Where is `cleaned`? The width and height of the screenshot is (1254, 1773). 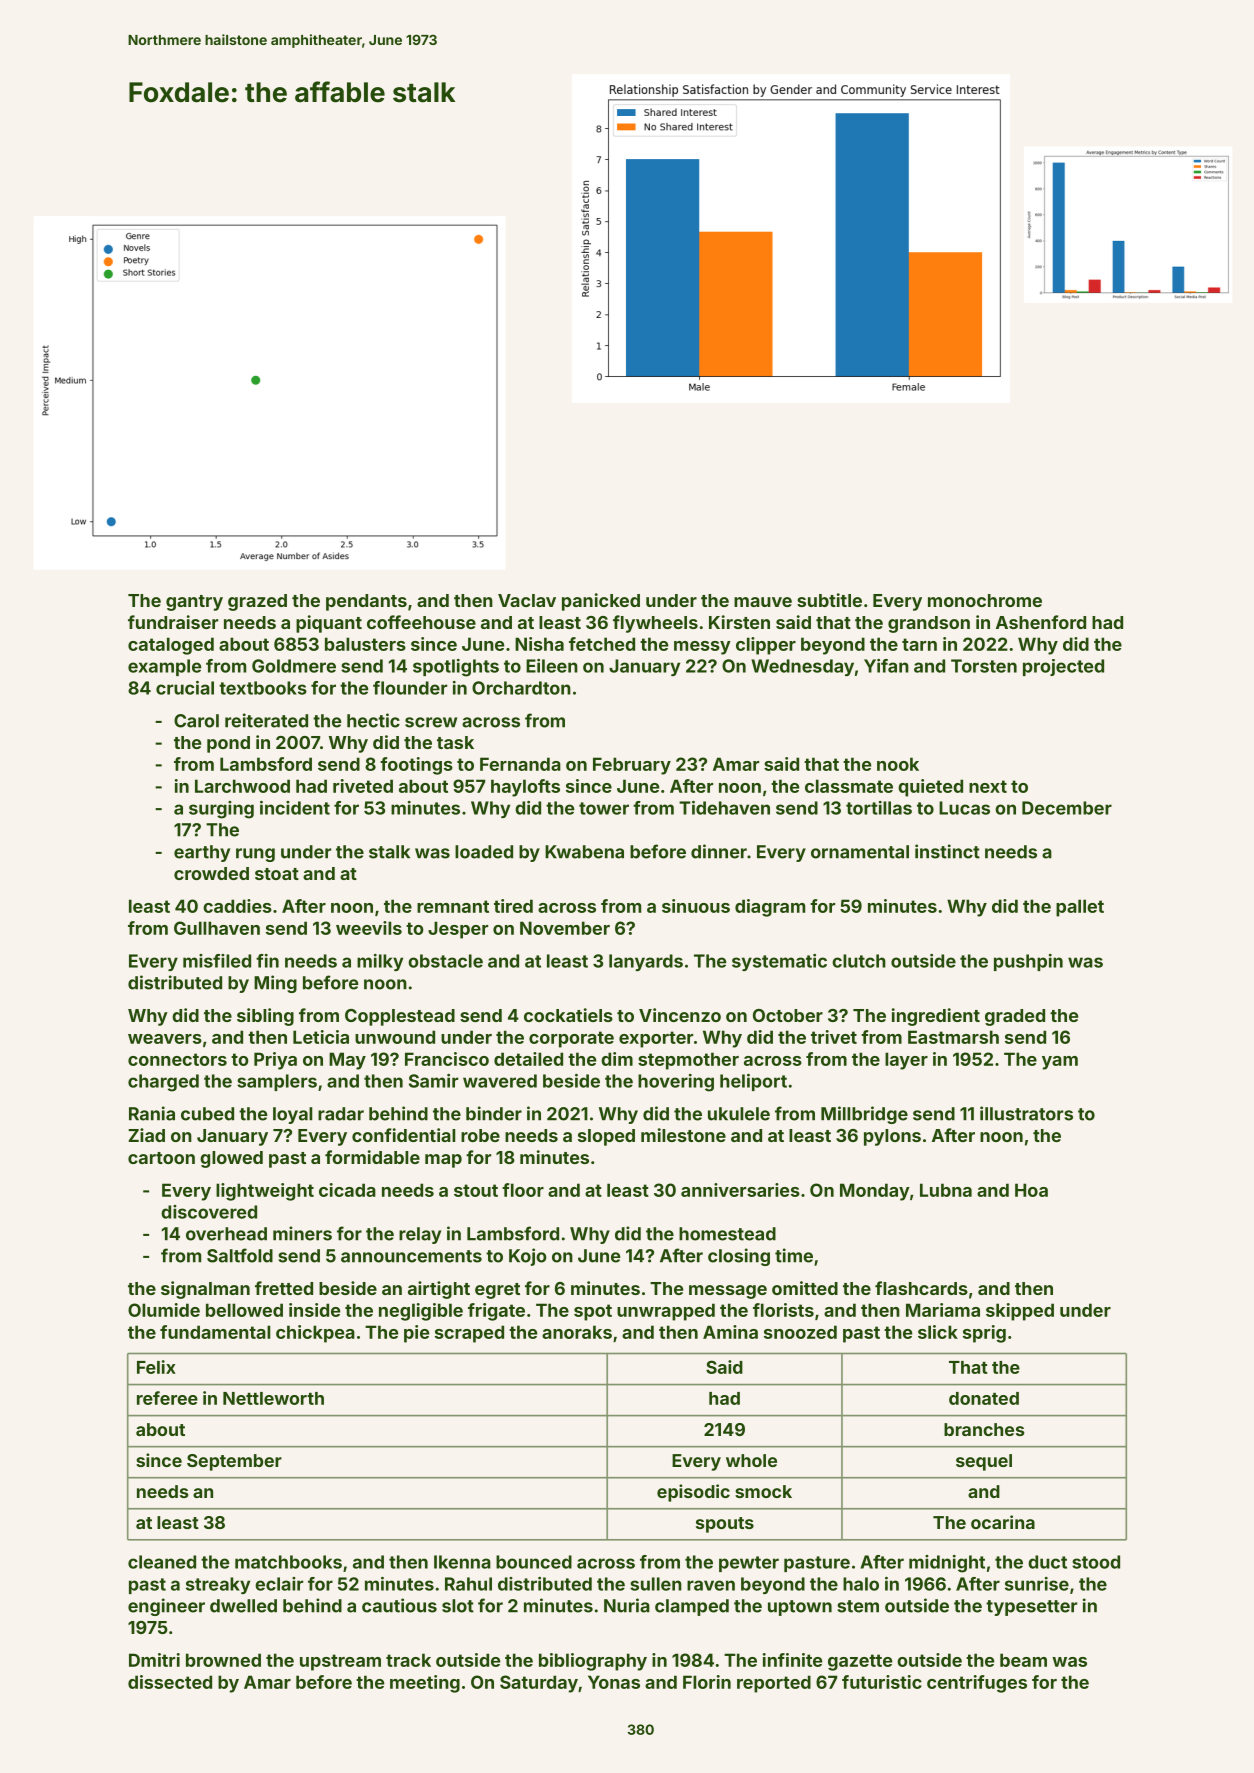
cleaned is located at coordinates (162, 1562).
